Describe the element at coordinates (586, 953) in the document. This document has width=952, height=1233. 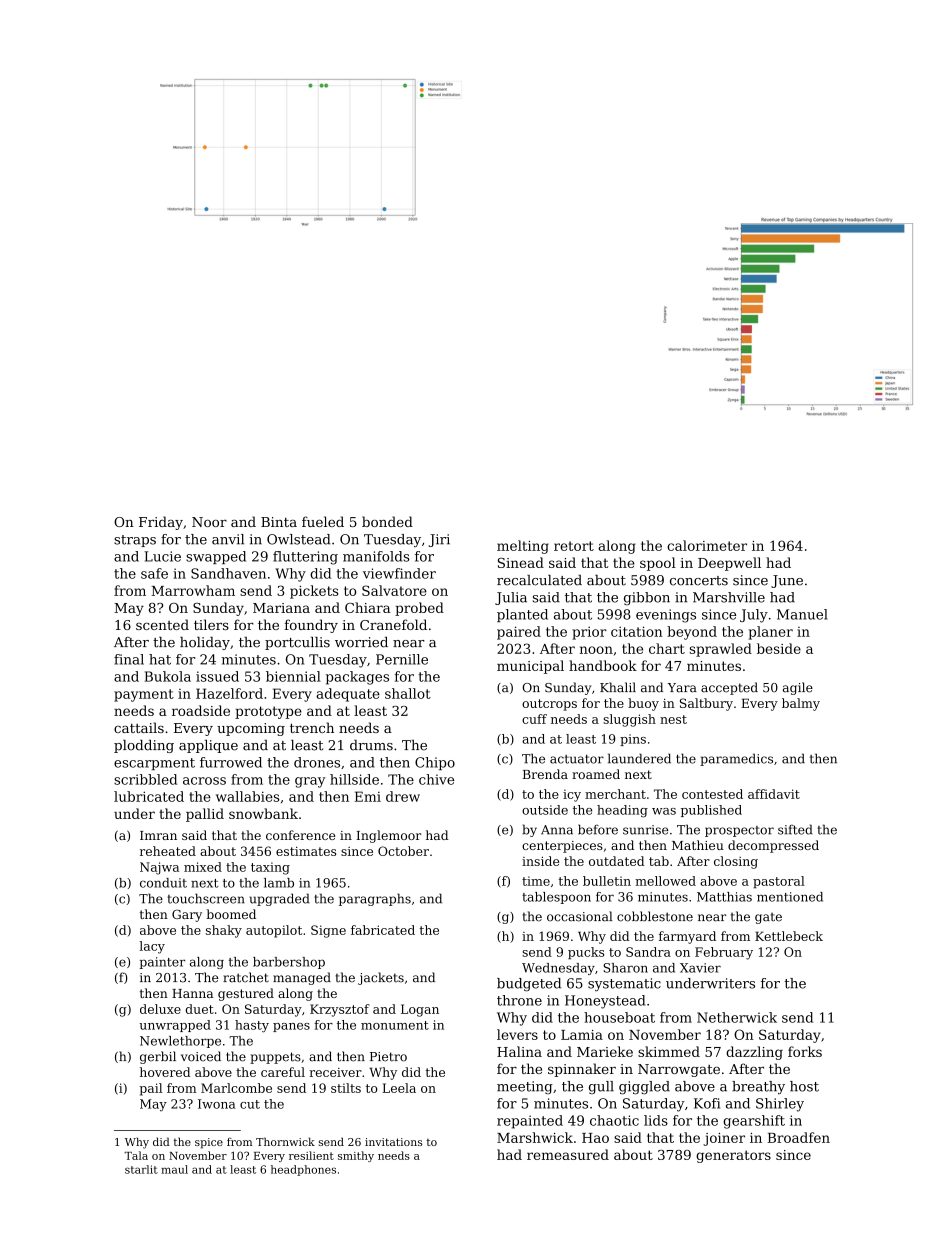
I see `pucks` at that location.
